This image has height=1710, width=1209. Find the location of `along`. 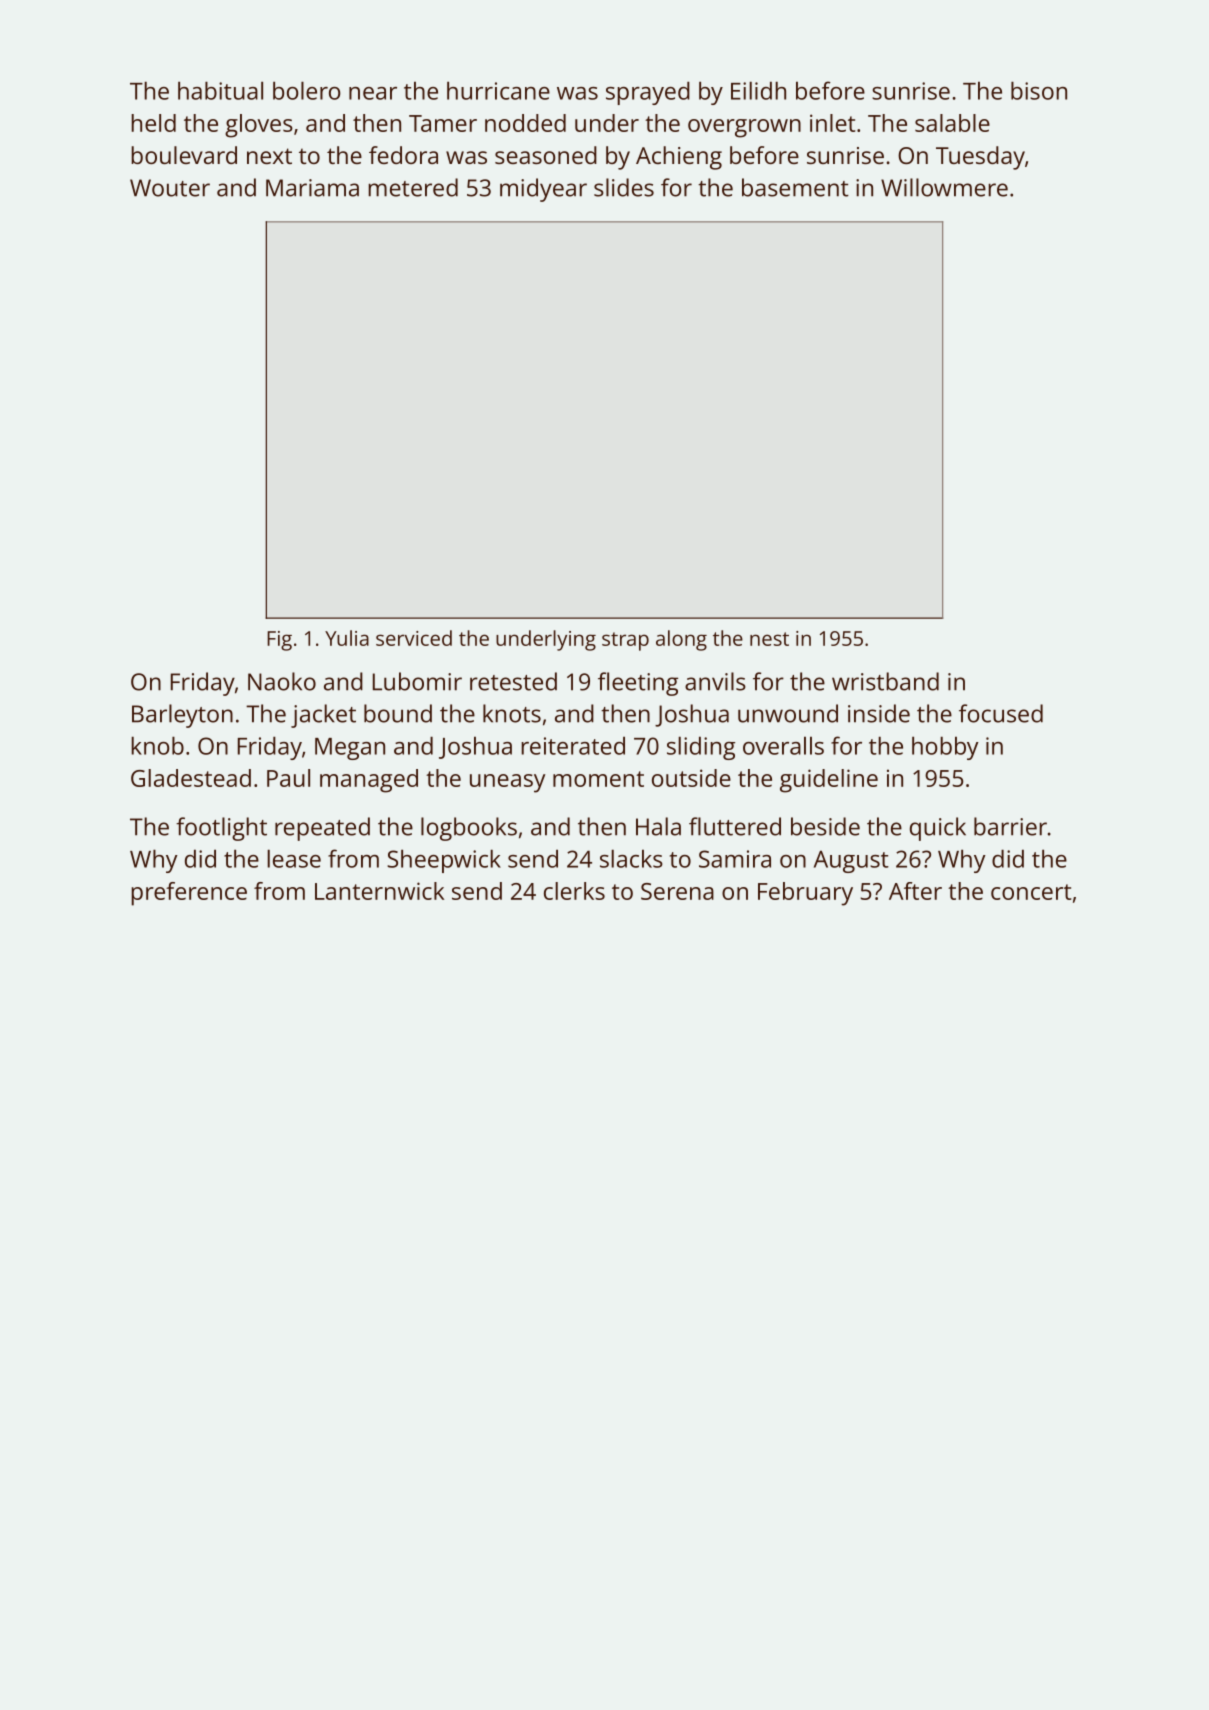

along is located at coordinates (681, 640).
